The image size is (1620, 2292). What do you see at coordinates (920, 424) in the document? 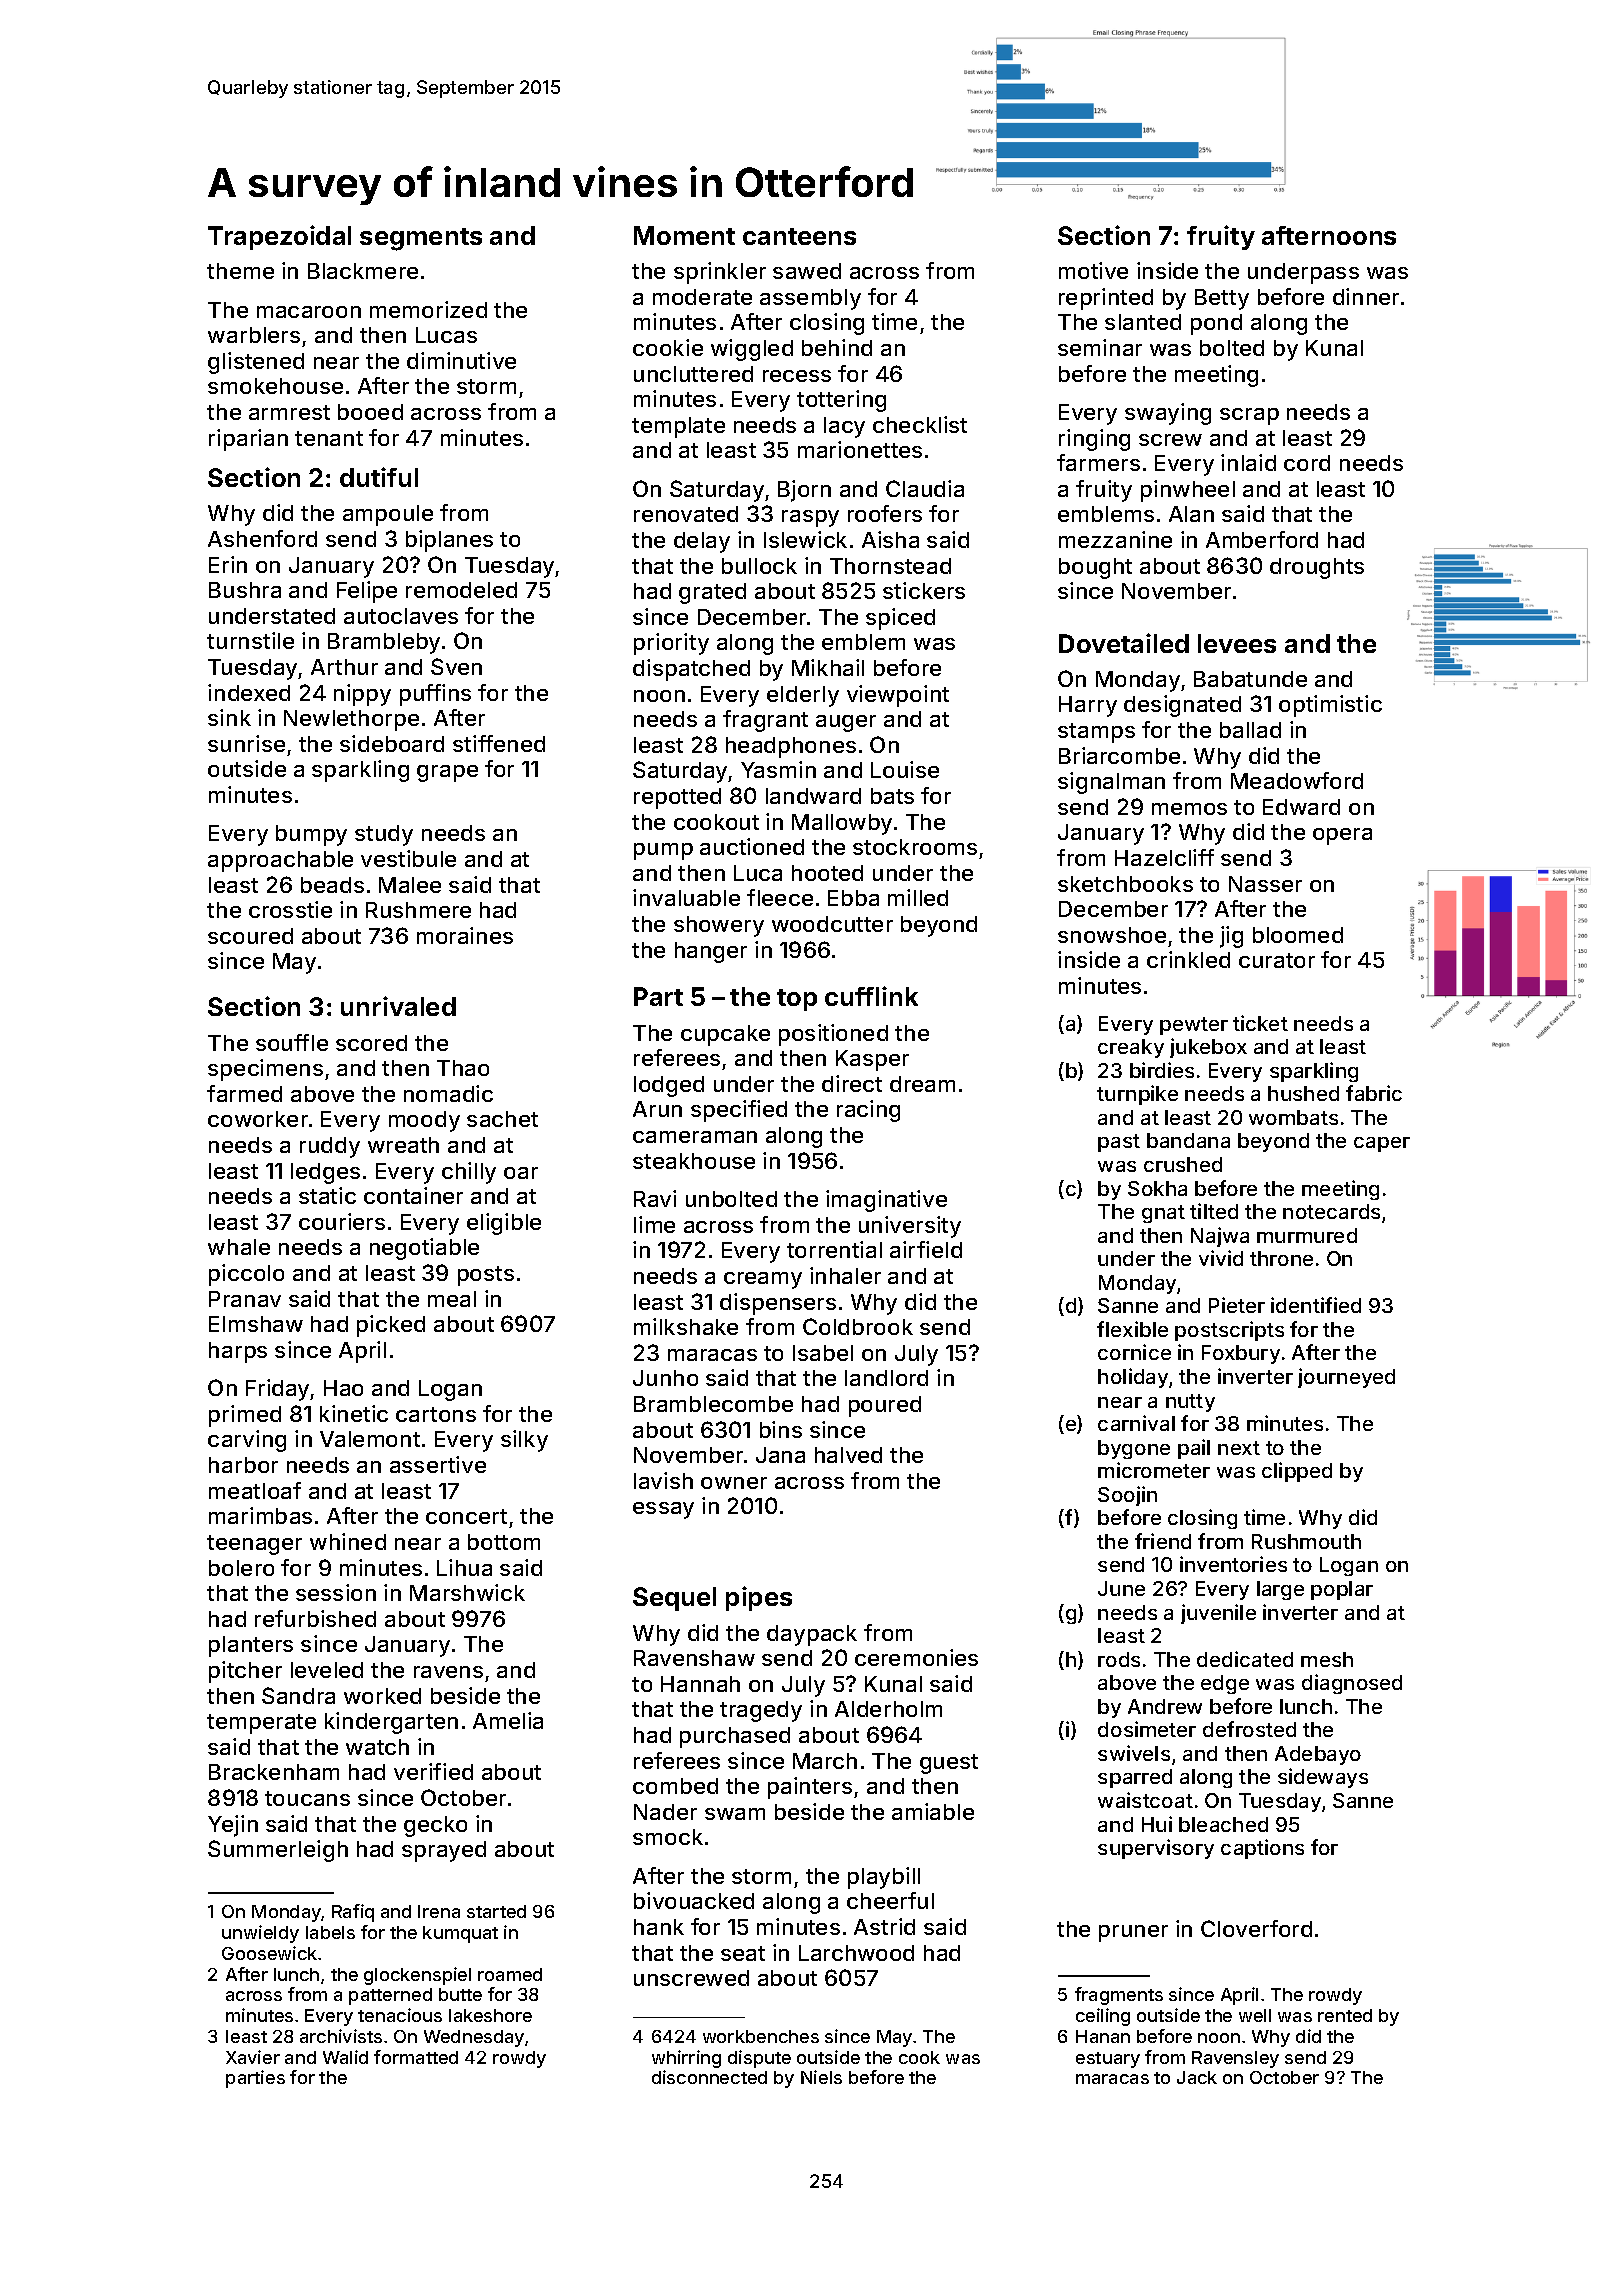
I see `checklist` at bounding box center [920, 424].
